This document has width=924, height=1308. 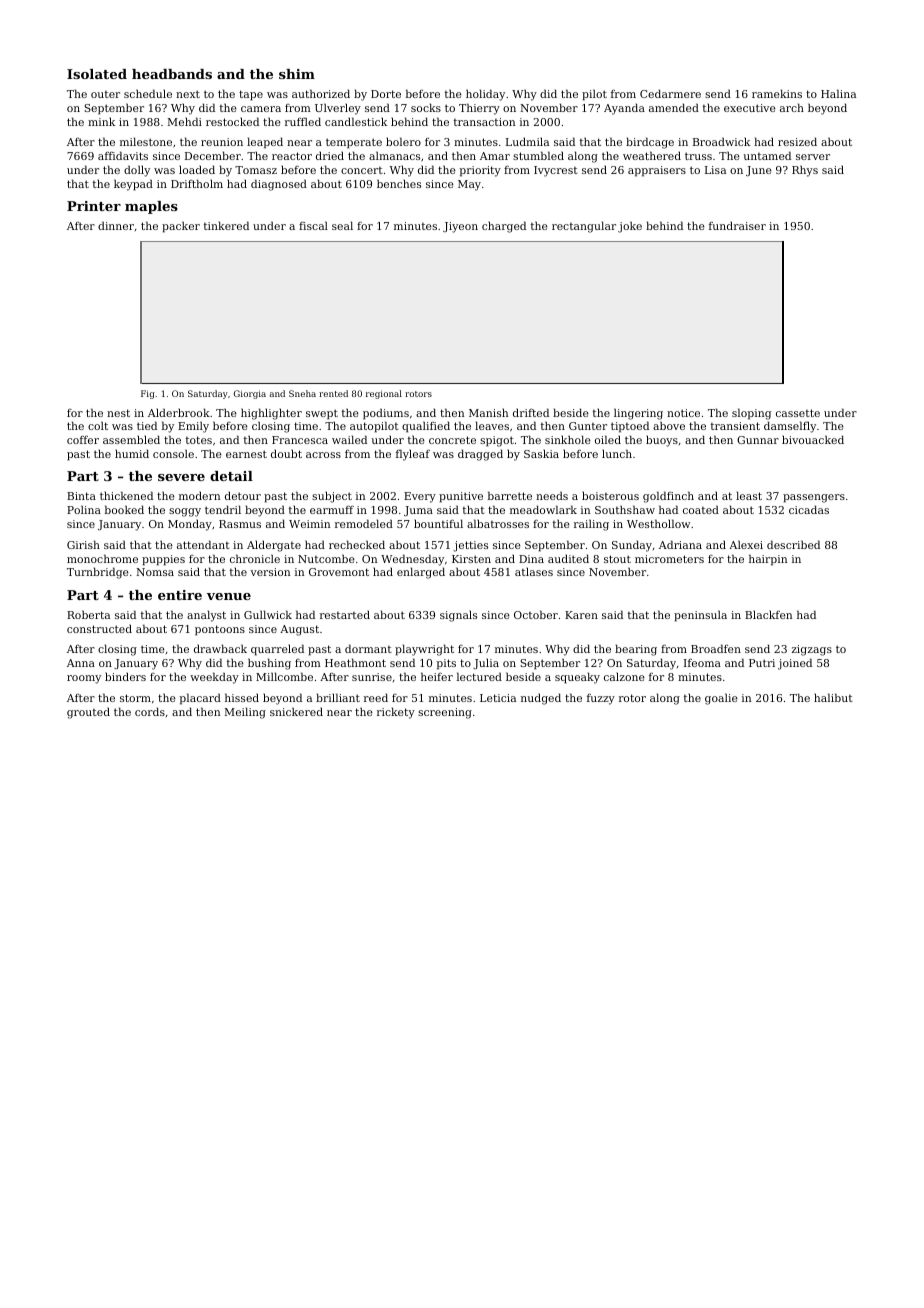 What do you see at coordinates (303, 121) in the document?
I see `ruffled` at bounding box center [303, 121].
